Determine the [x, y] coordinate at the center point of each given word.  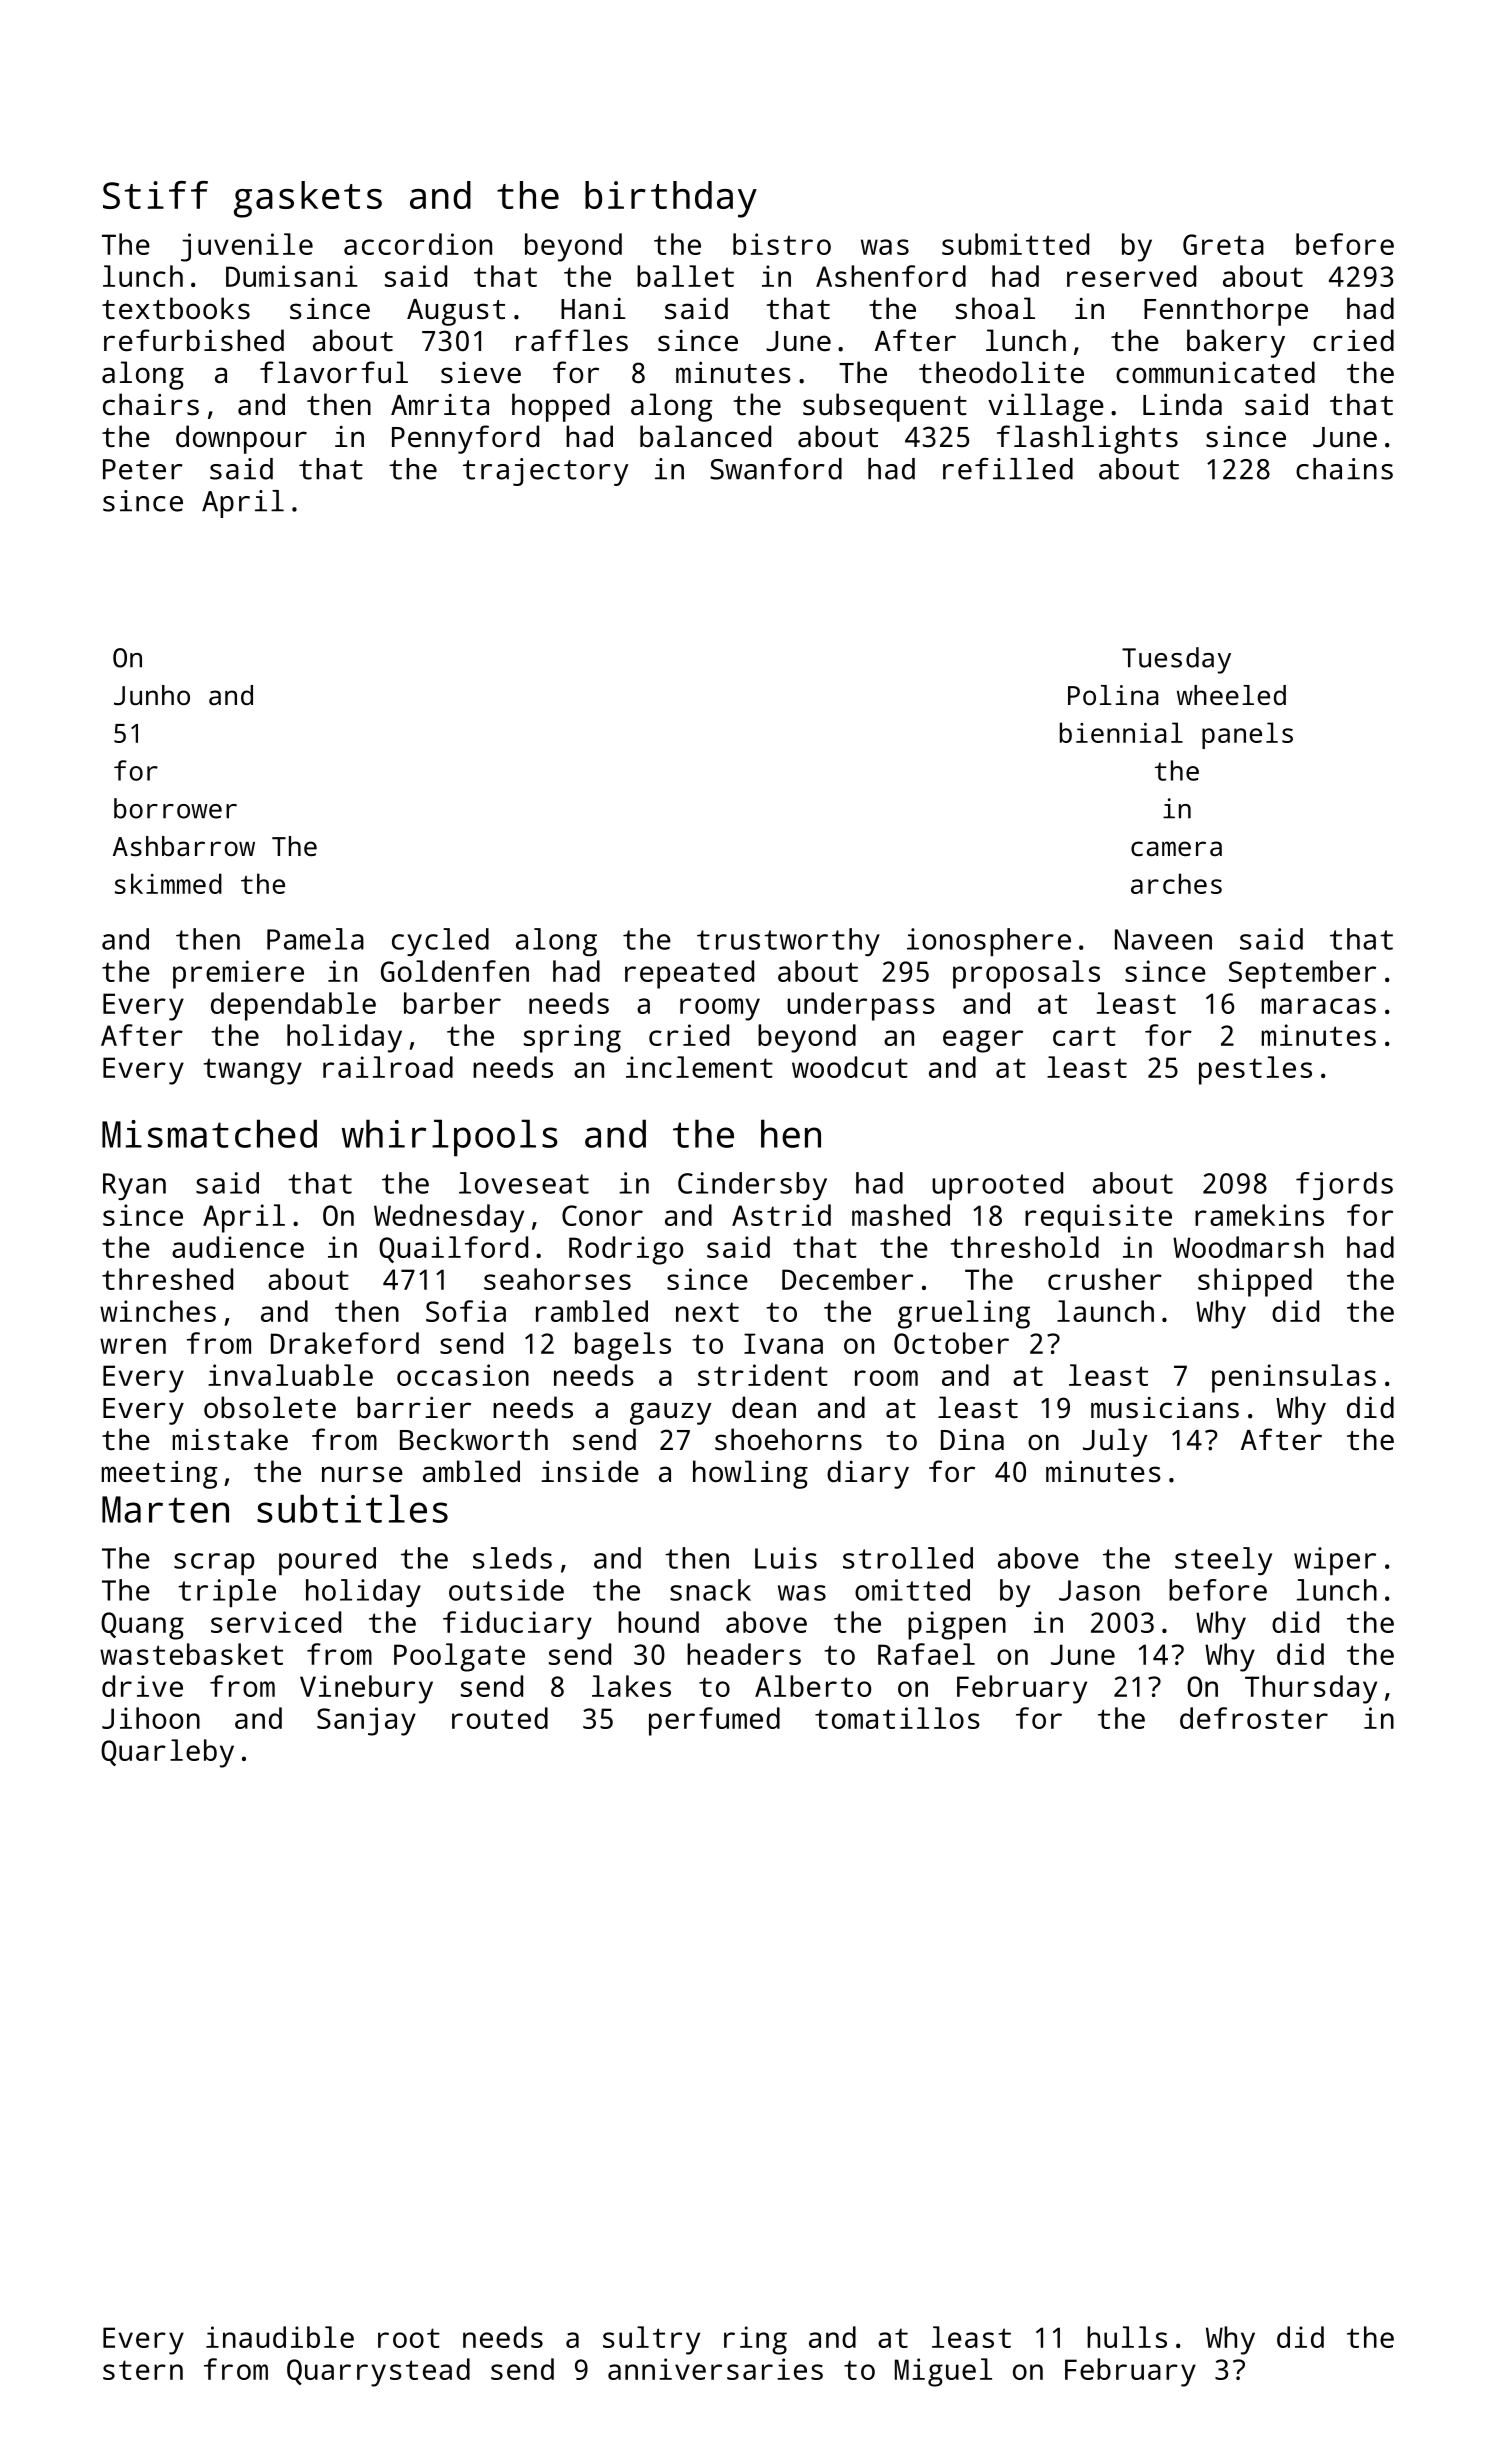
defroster [1254, 1718]
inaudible [280, 2337]
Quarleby [167, 1753]
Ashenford [891, 276]
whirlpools [450, 1138]
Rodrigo [626, 1250]
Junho [152, 695]
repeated [689, 974]
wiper [1335, 1561]
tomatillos [897, 1718]
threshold [1024, 1247]
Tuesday [1176, 660]
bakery [1236, 343]
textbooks [176, 308]
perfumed [714, 1721]
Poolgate [459, 1657]
